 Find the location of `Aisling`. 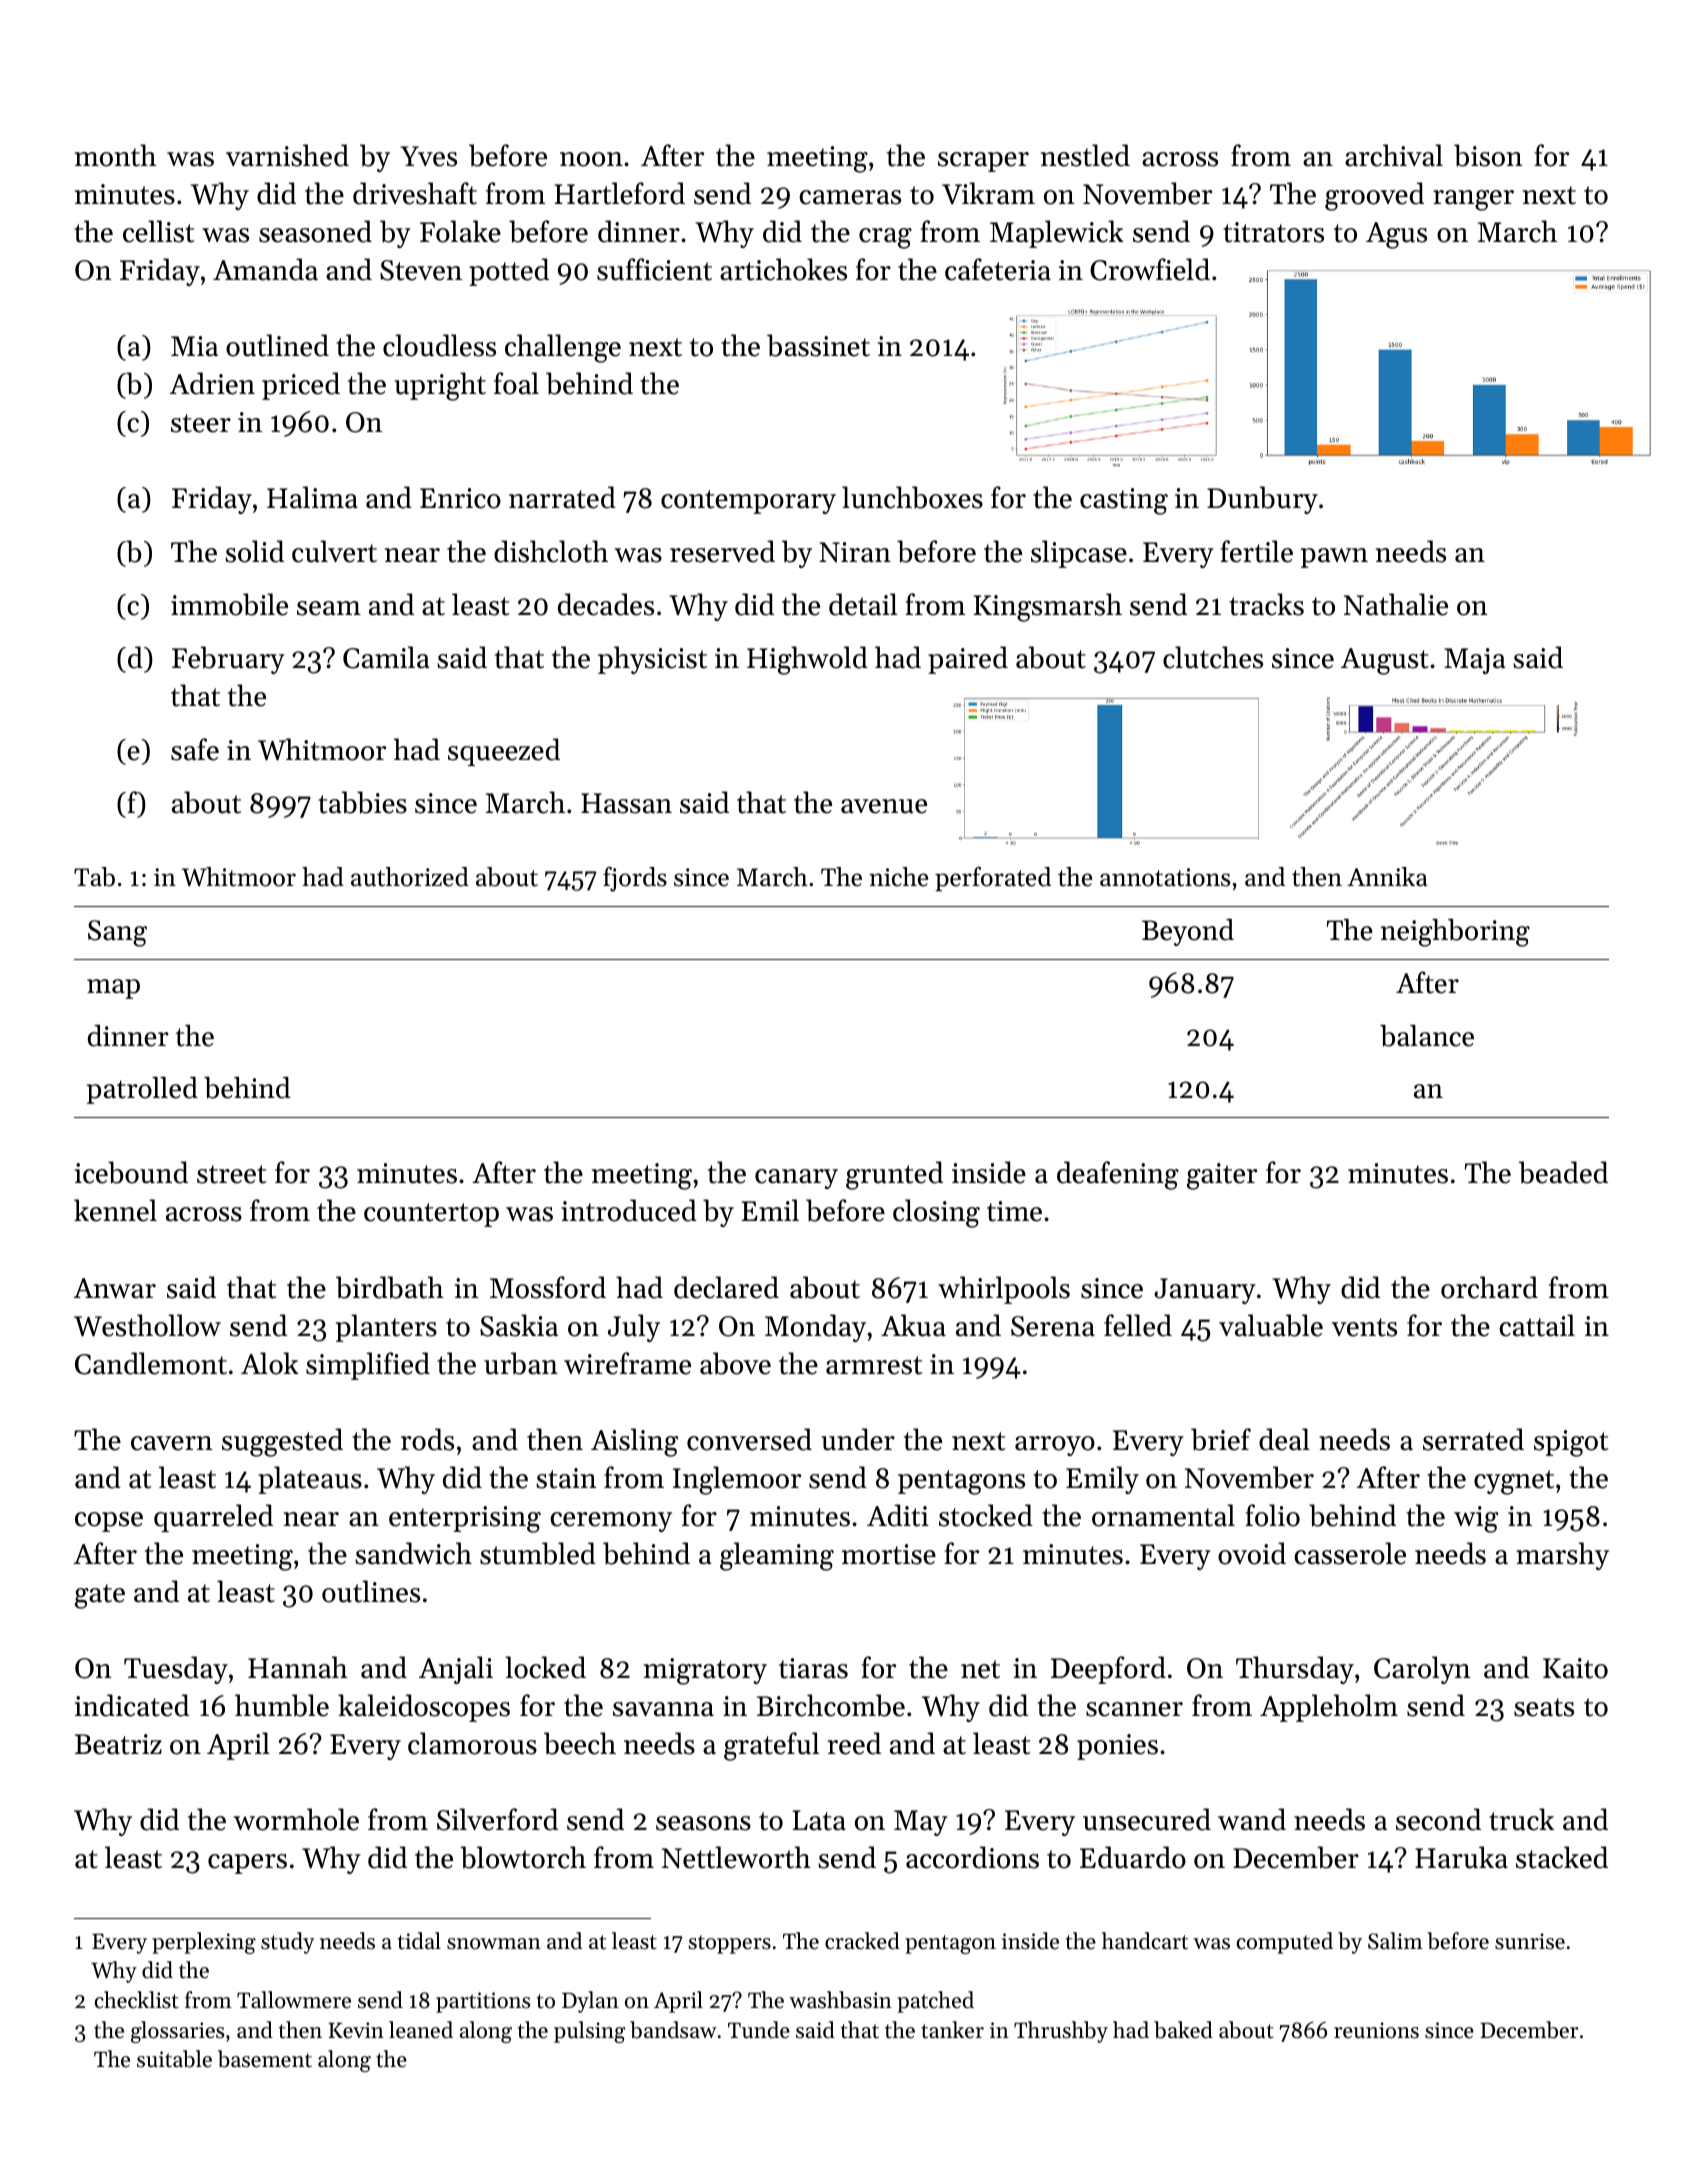

Aisling is located at coordinates (634, 1442).
